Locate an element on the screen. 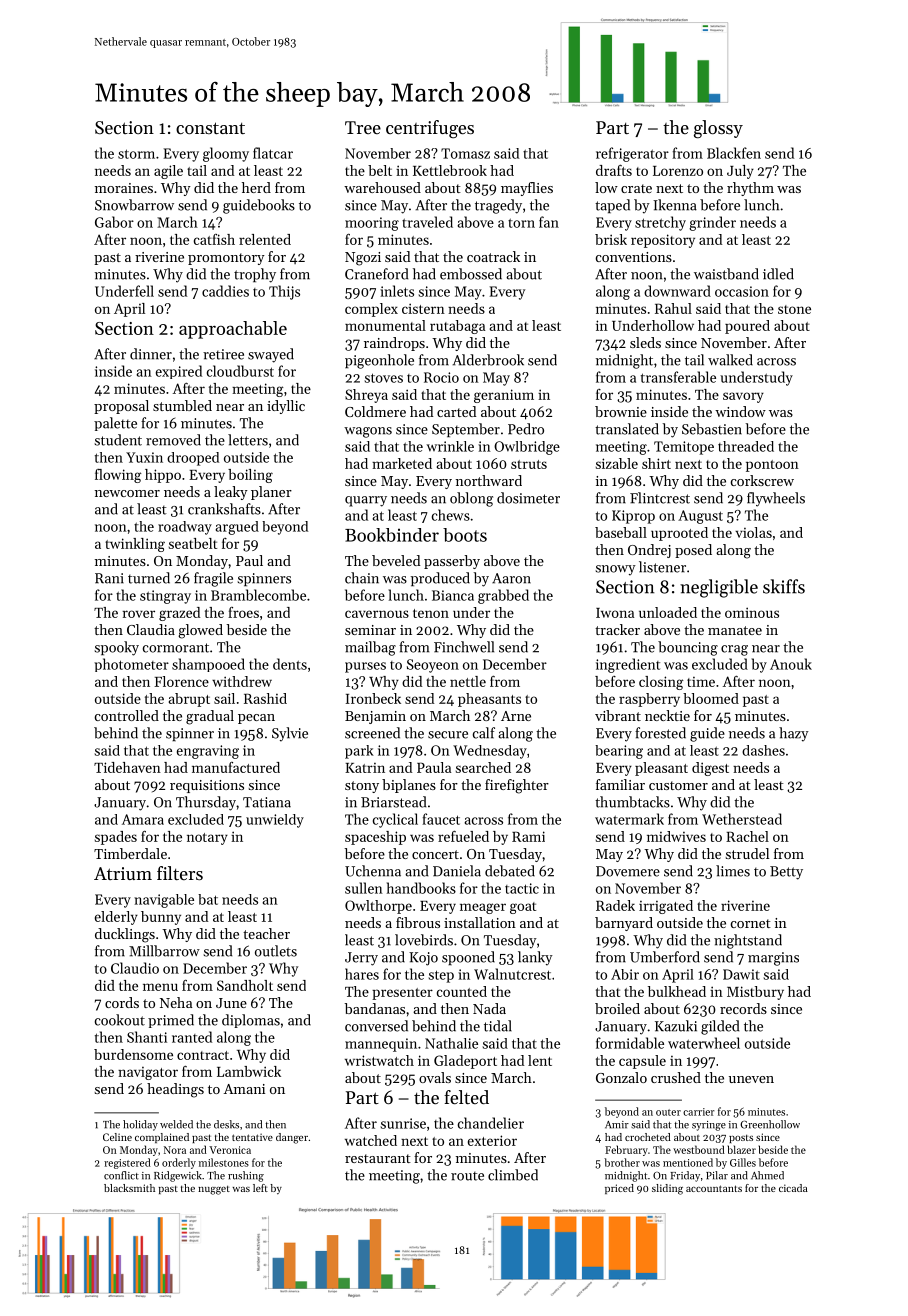 This screenshot has height=1316, width=908. Bookbinder is located at coordinates (392, 535).
